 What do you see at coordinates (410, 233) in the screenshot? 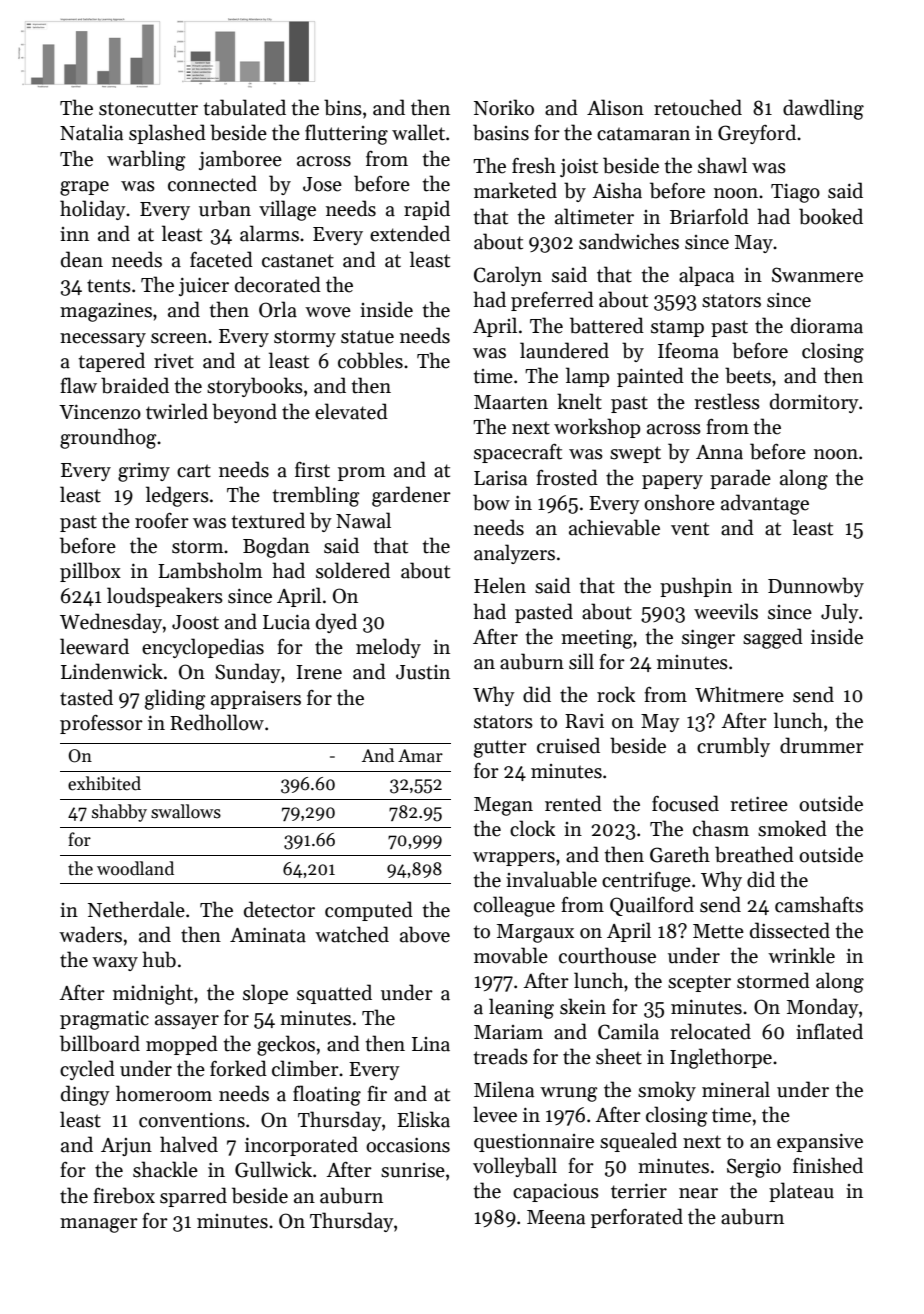
I see `extended` at bounding box center [410, 233].
